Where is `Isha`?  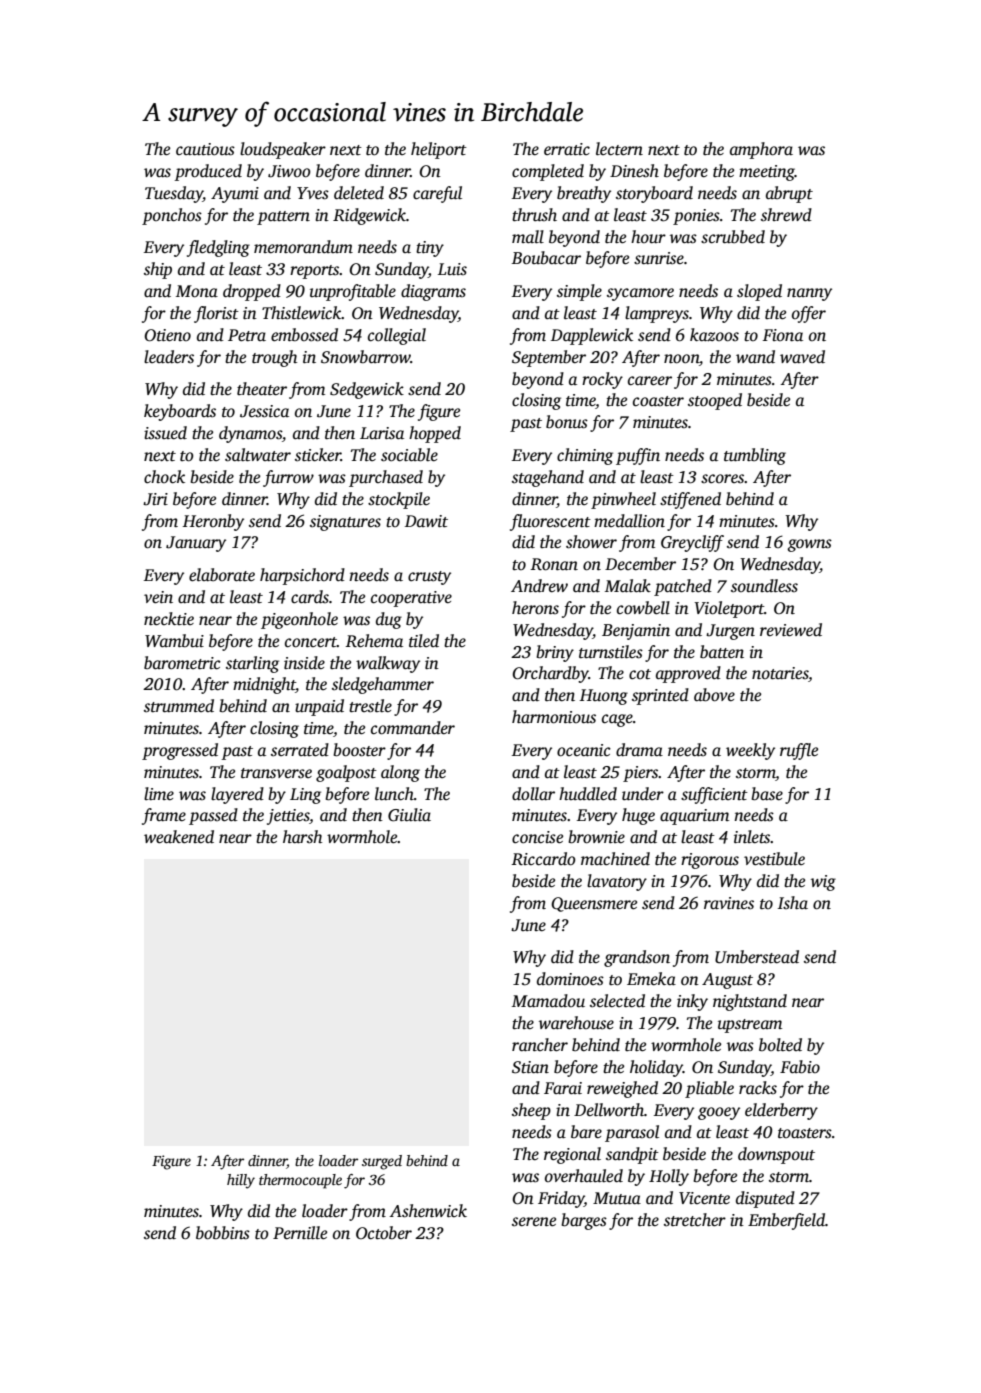
Isha is located at coordinates (793, 902).
